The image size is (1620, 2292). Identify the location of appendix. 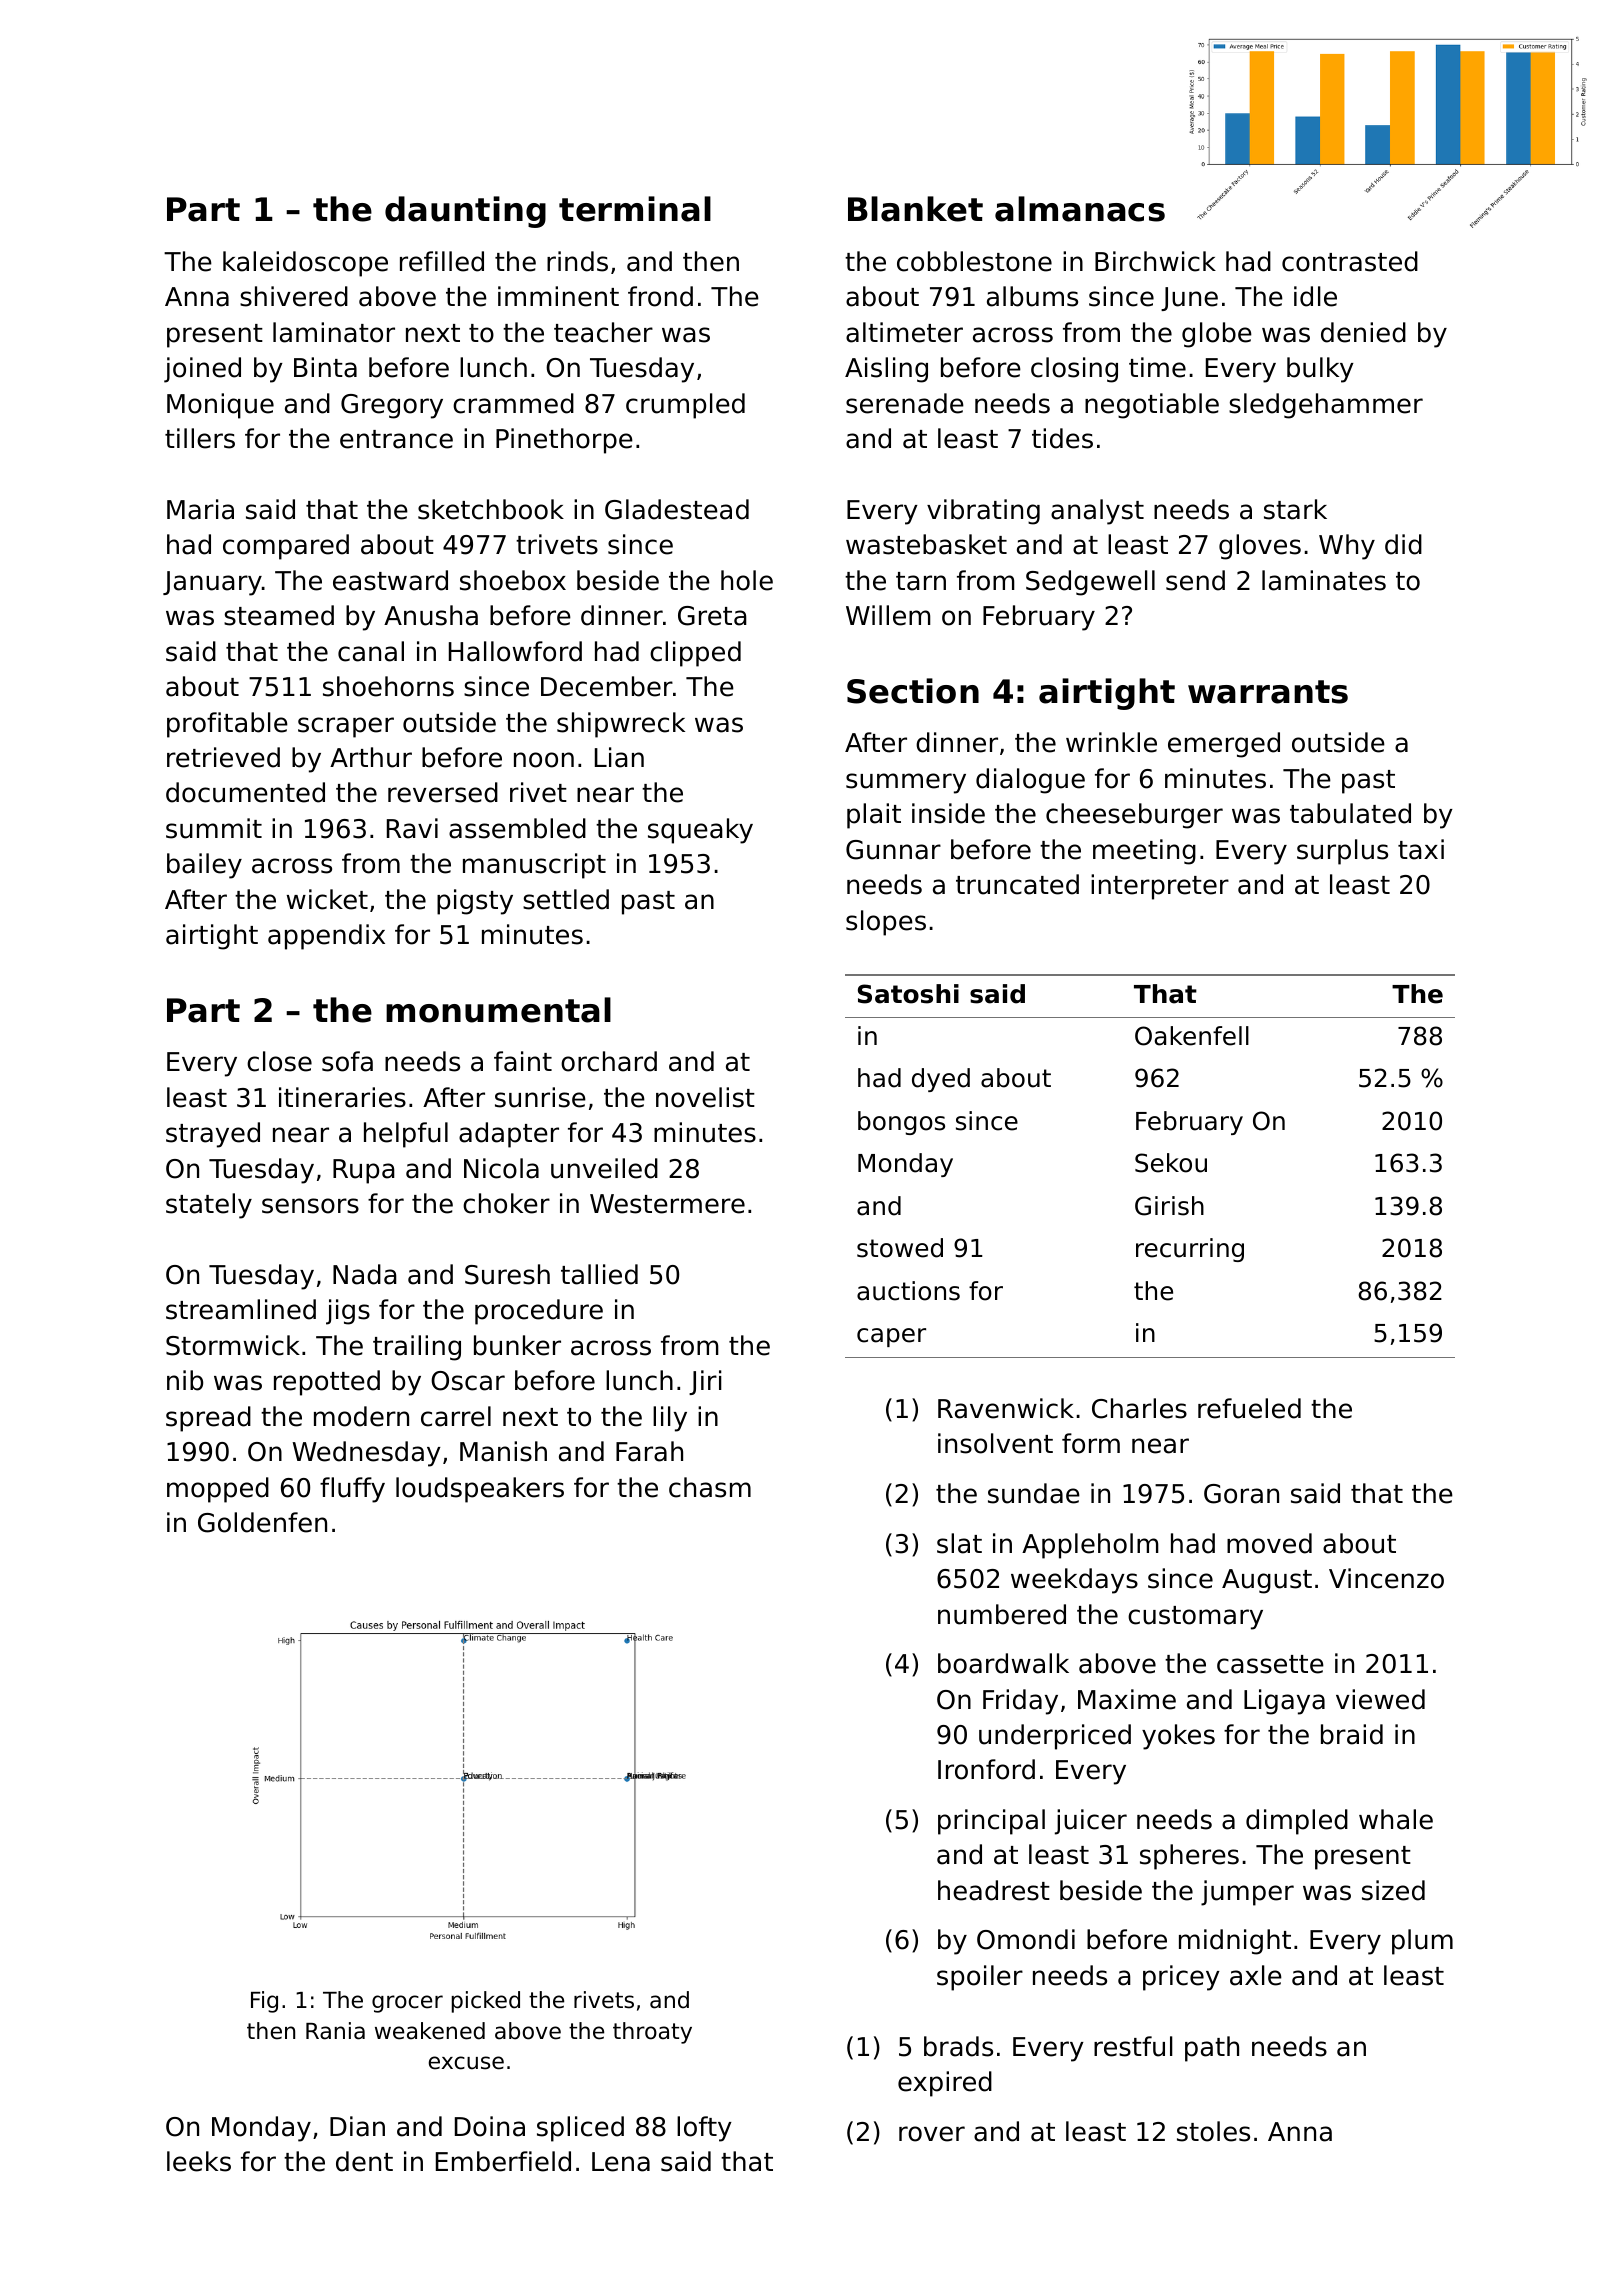
(326, 937).
